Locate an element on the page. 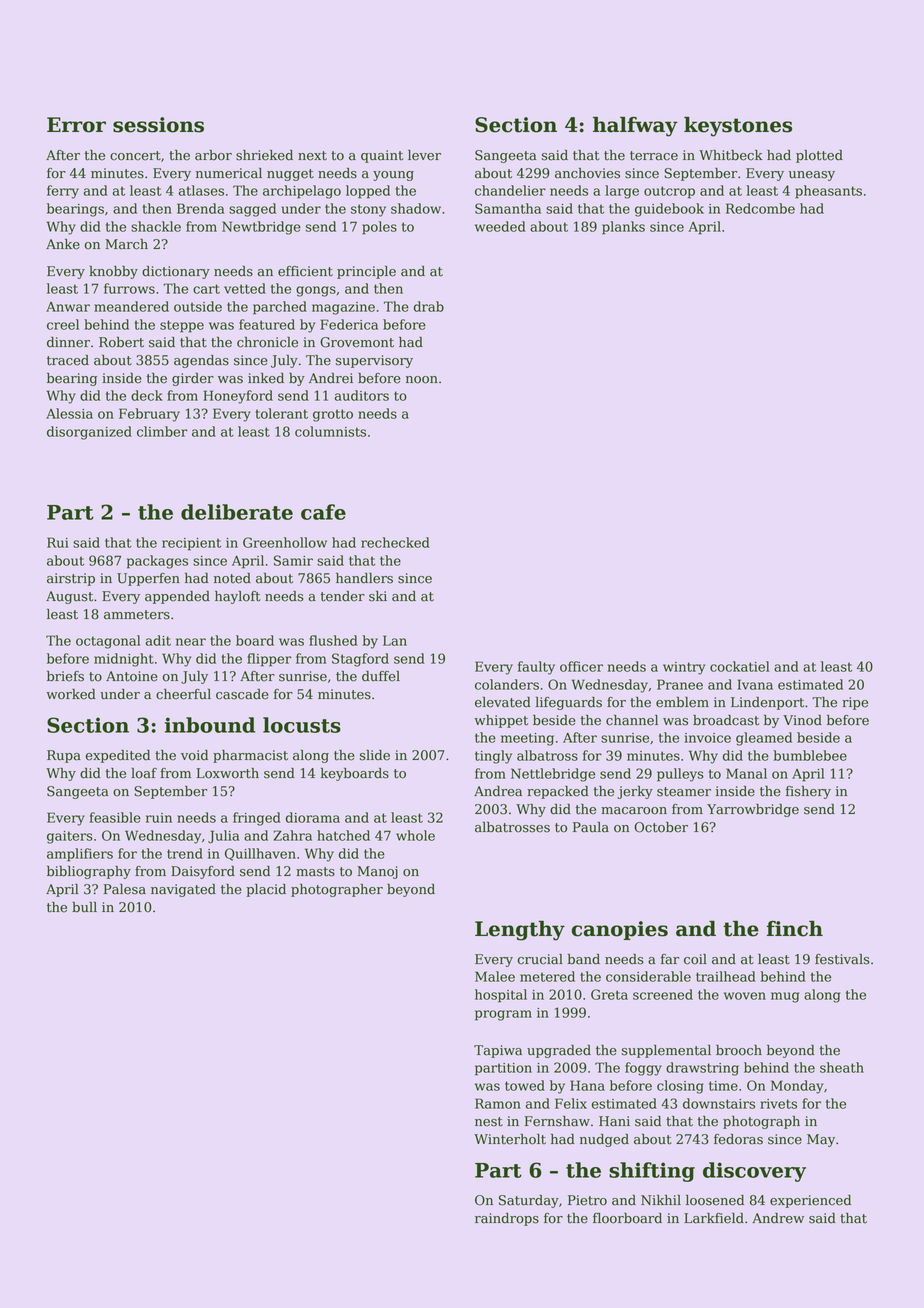 The width and height of the page is (924, 1308). stony is located at coordinates (368, 210).
